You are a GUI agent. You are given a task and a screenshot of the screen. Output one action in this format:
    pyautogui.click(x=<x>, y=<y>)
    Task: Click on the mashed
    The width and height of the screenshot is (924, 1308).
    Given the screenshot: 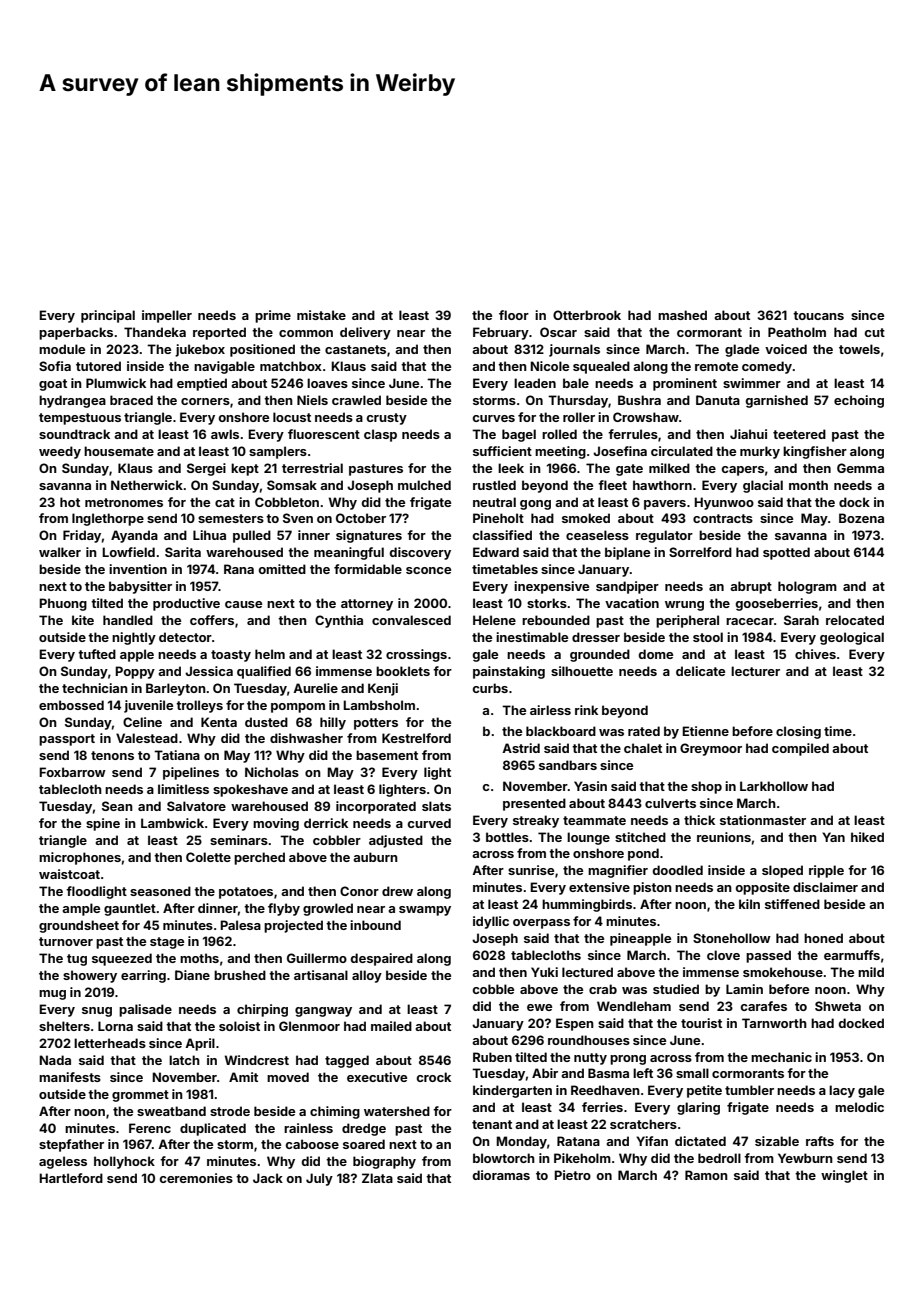 What is the action you would take?
    pyautogui.click(x=682, y=315)
